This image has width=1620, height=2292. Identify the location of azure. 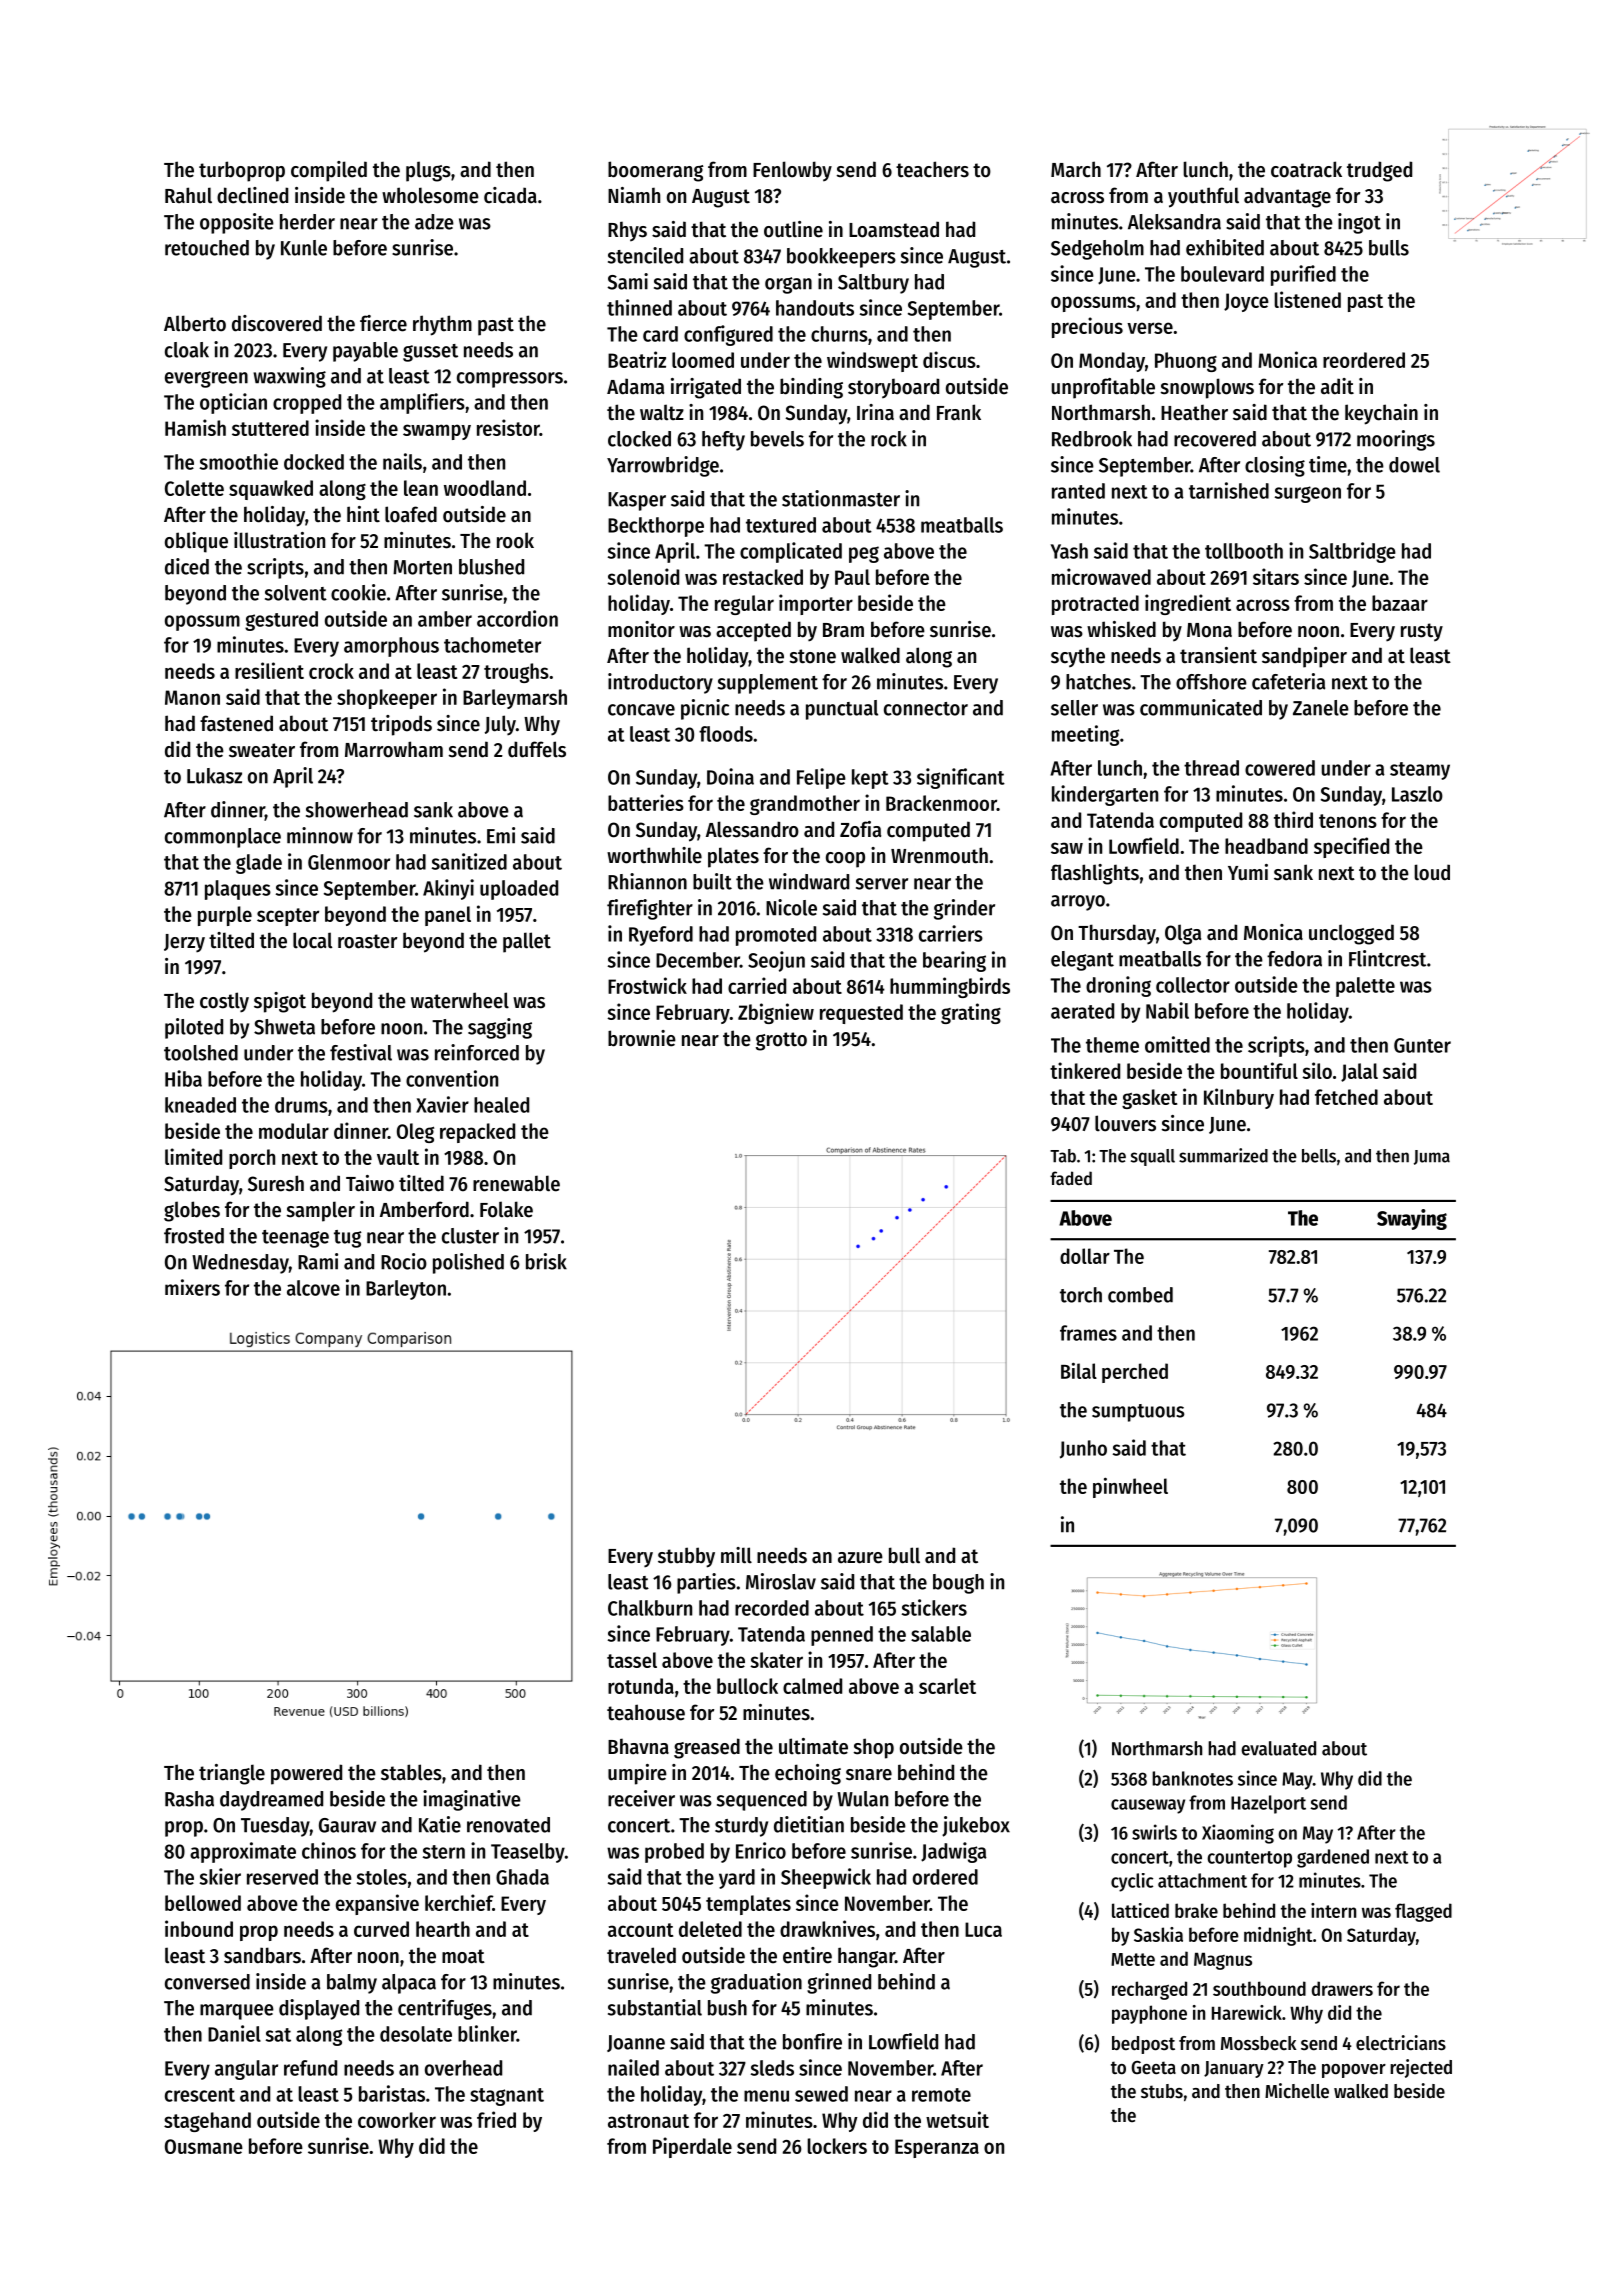
(860, 1558).
